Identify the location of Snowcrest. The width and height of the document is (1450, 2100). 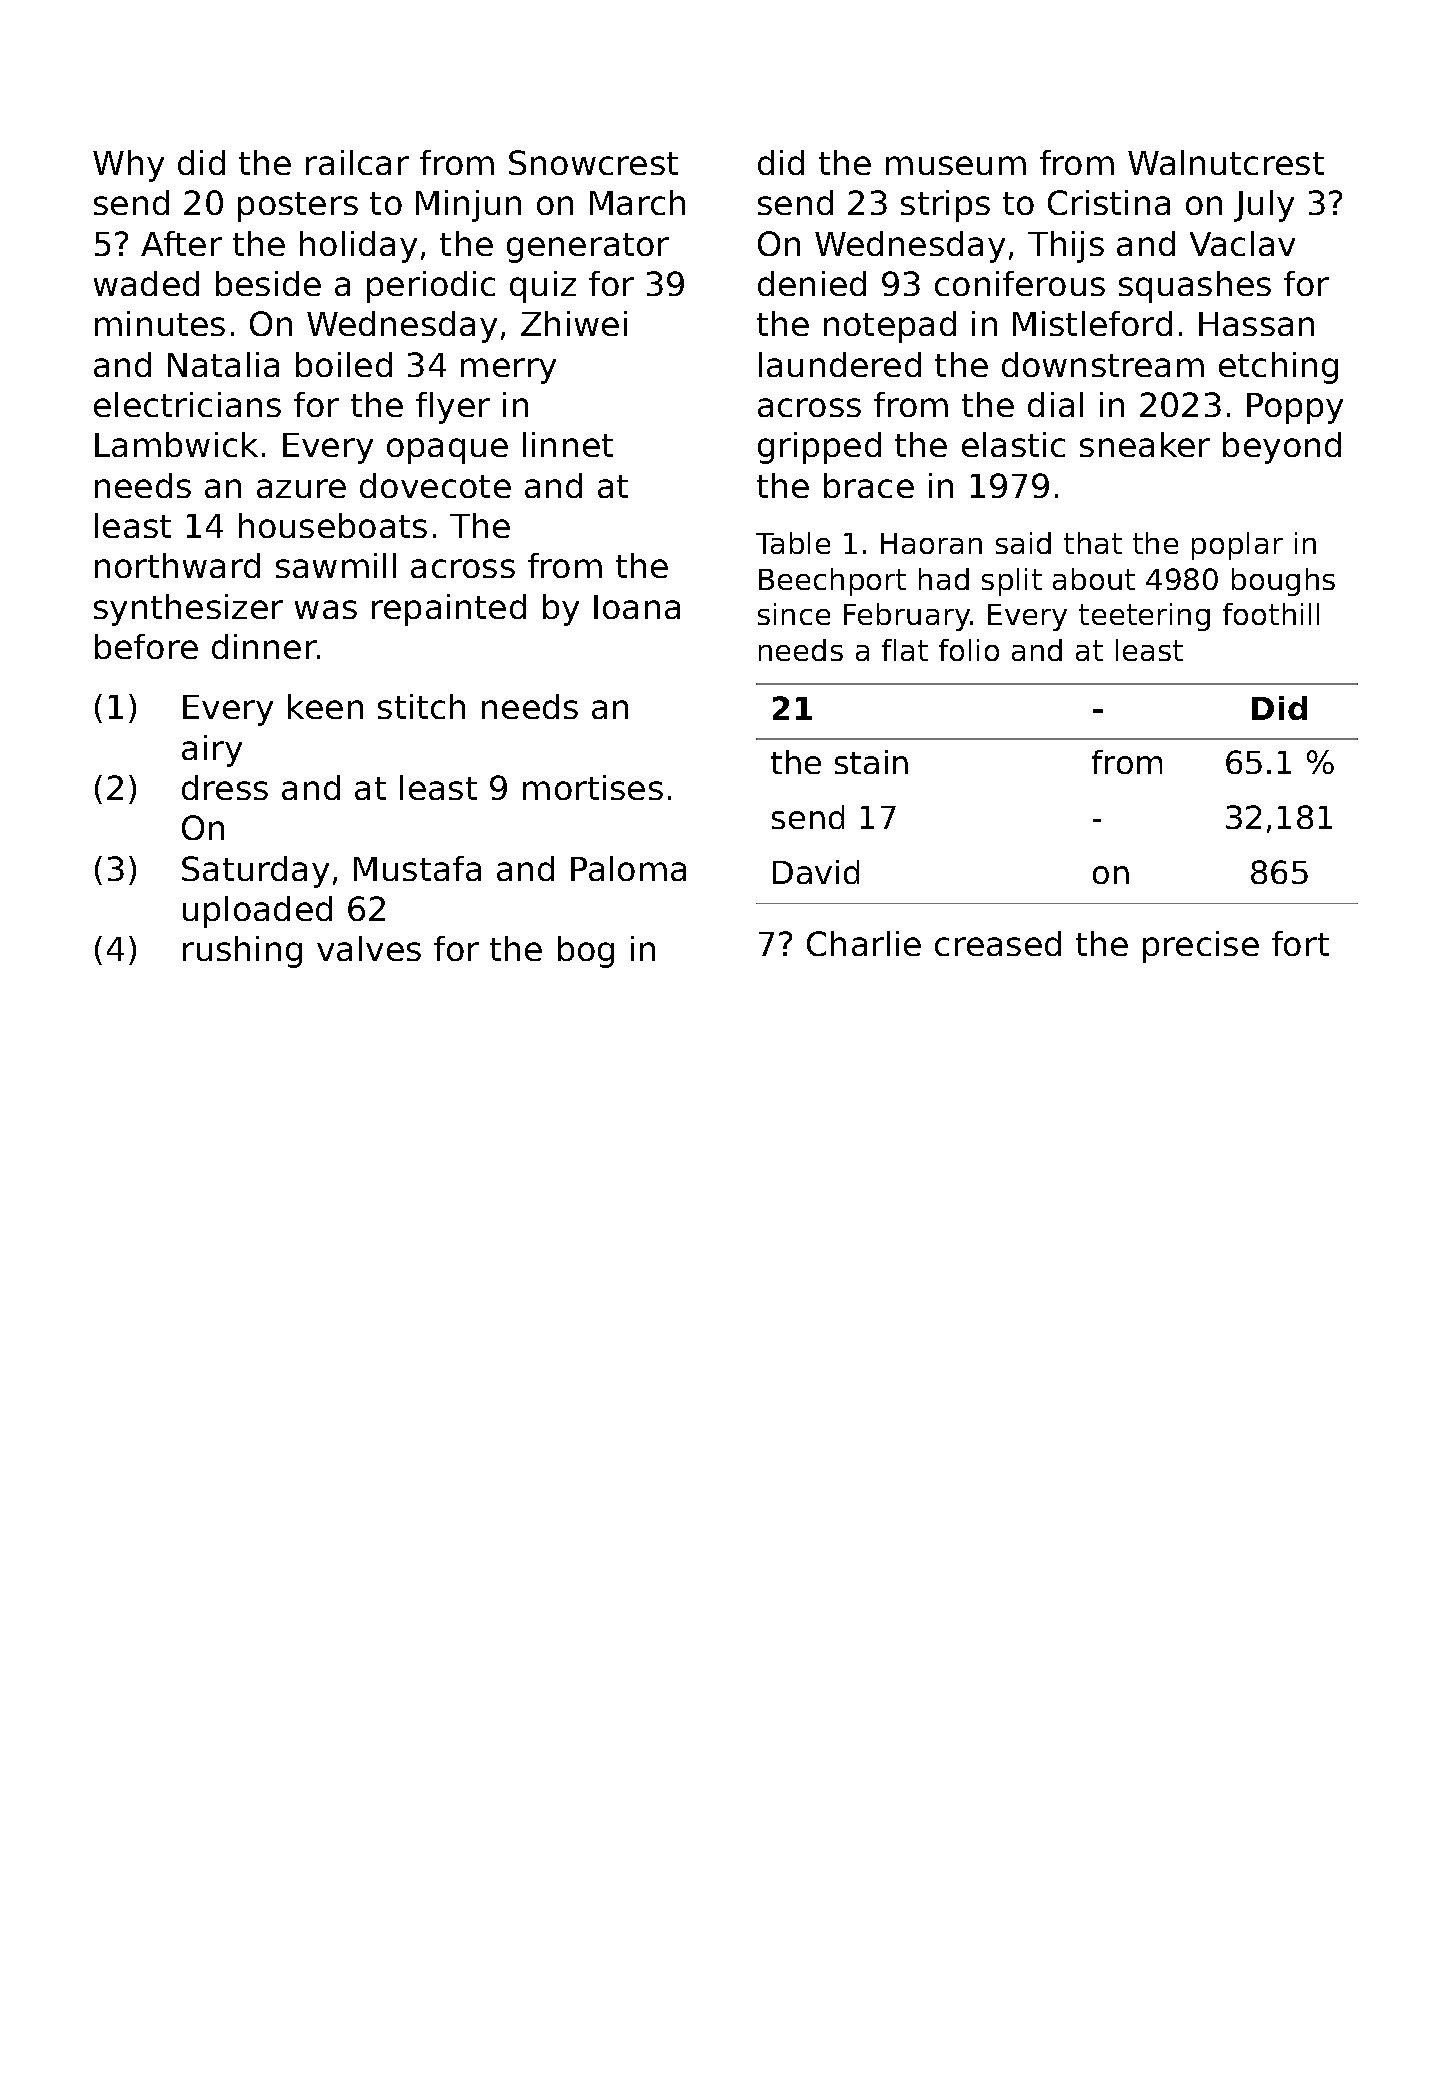
(593, 162).
